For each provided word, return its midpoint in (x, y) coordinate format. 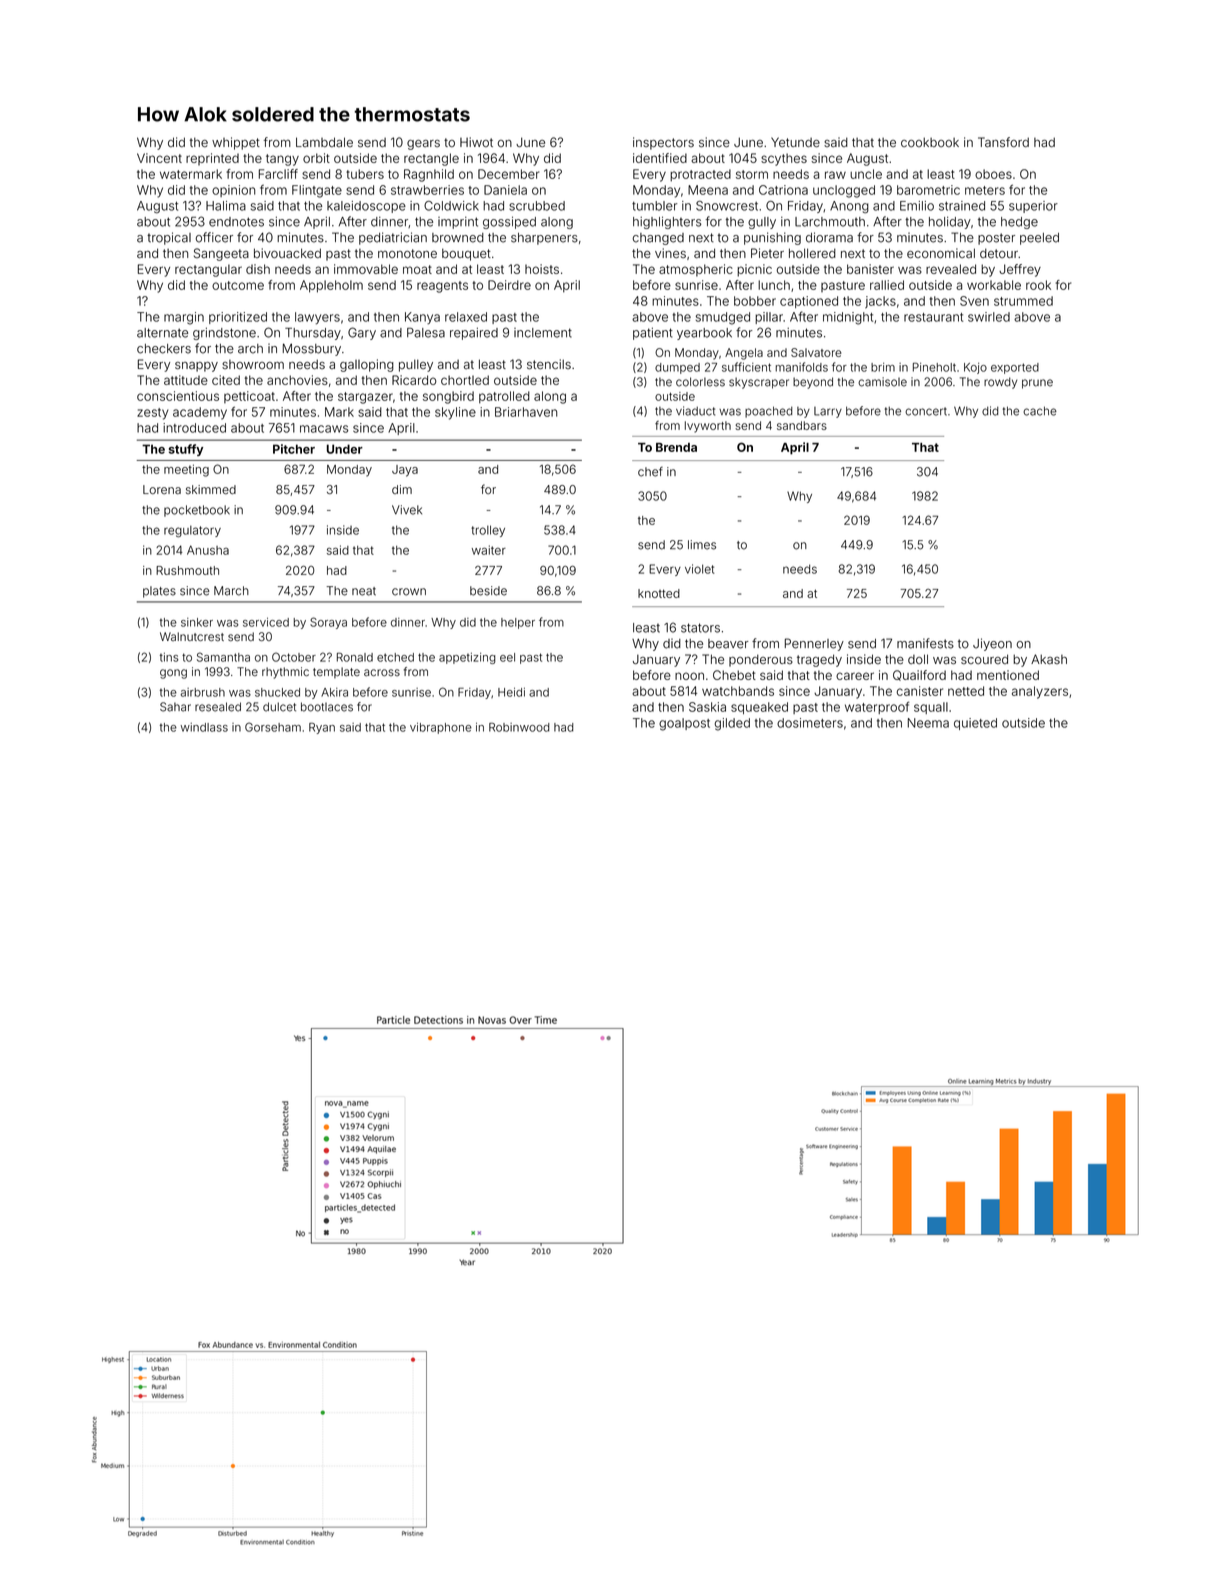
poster (996, 239)
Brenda (676, 447)
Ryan (322, 728)
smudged (723, 318)
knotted (659, 593)
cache (1040, 411)
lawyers (317, 318)
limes (702, 545)
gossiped (509, 222)
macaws (324, 429)
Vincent (159, 158)
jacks (880, 302)
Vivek (407, 510)
